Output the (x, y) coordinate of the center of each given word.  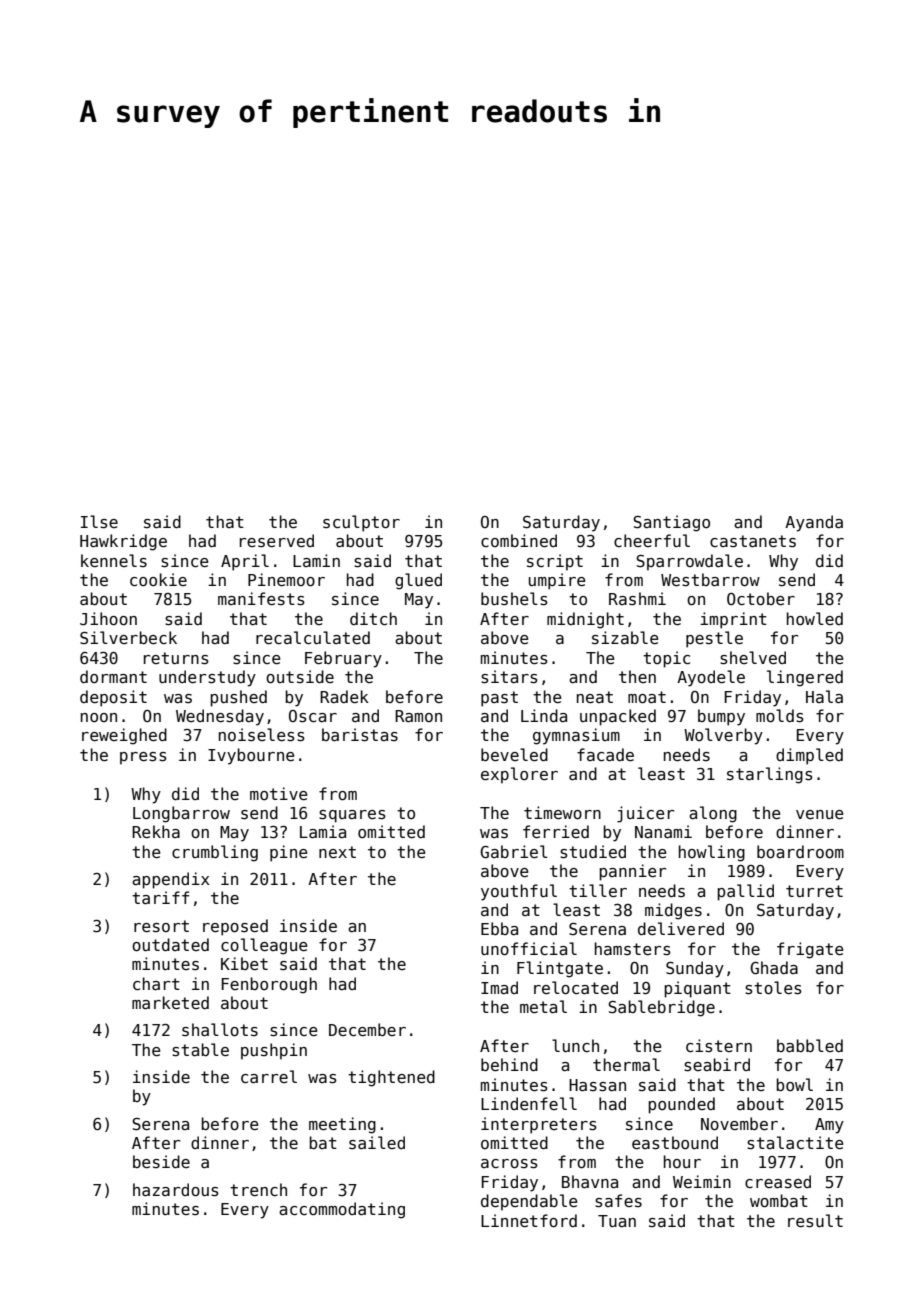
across (509, 1163)
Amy (829, 1126)
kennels (114, 560)
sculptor (361, 523)
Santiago (671, 523)
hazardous (176, 1189)
